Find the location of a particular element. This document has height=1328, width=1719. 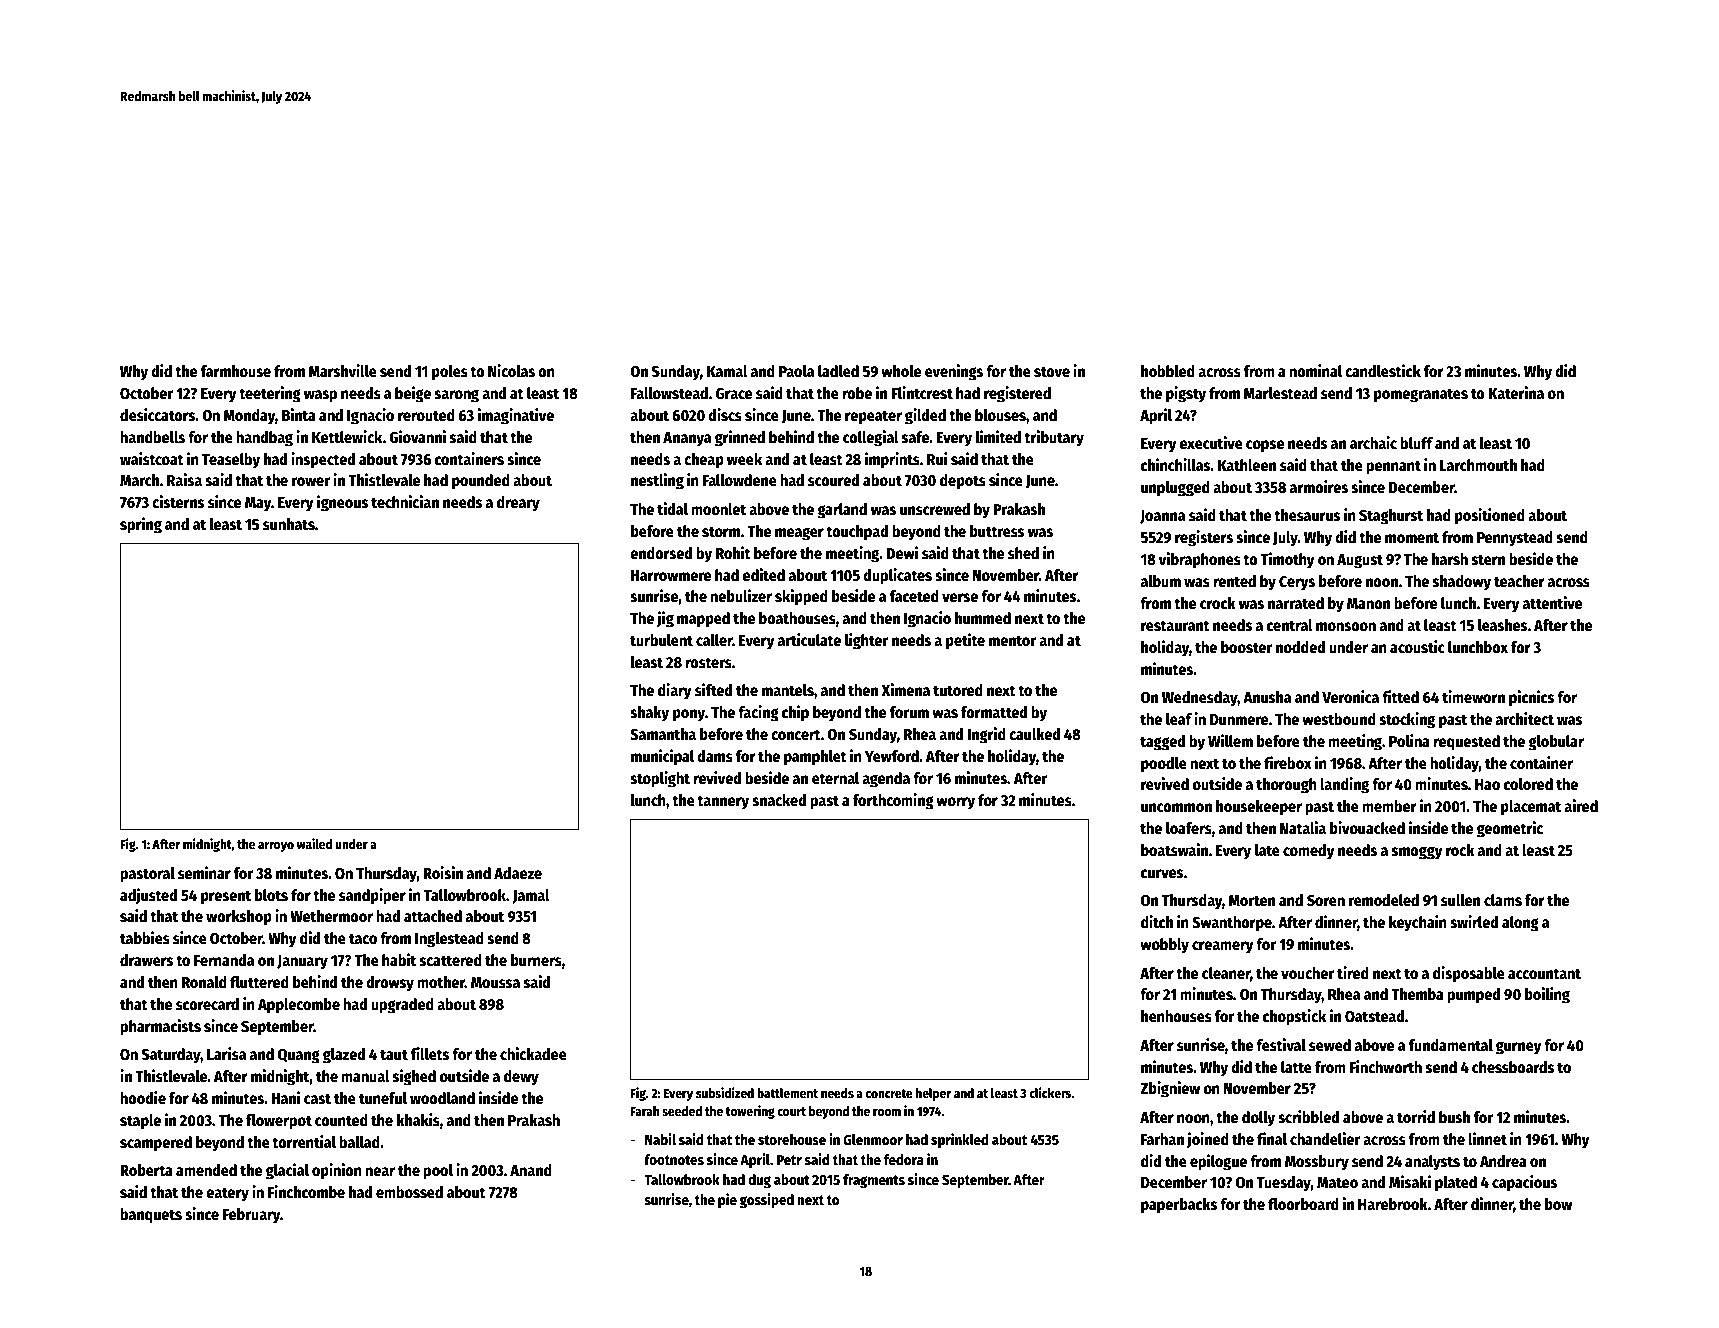

gurney is located at coordinates (1519, 1048).
